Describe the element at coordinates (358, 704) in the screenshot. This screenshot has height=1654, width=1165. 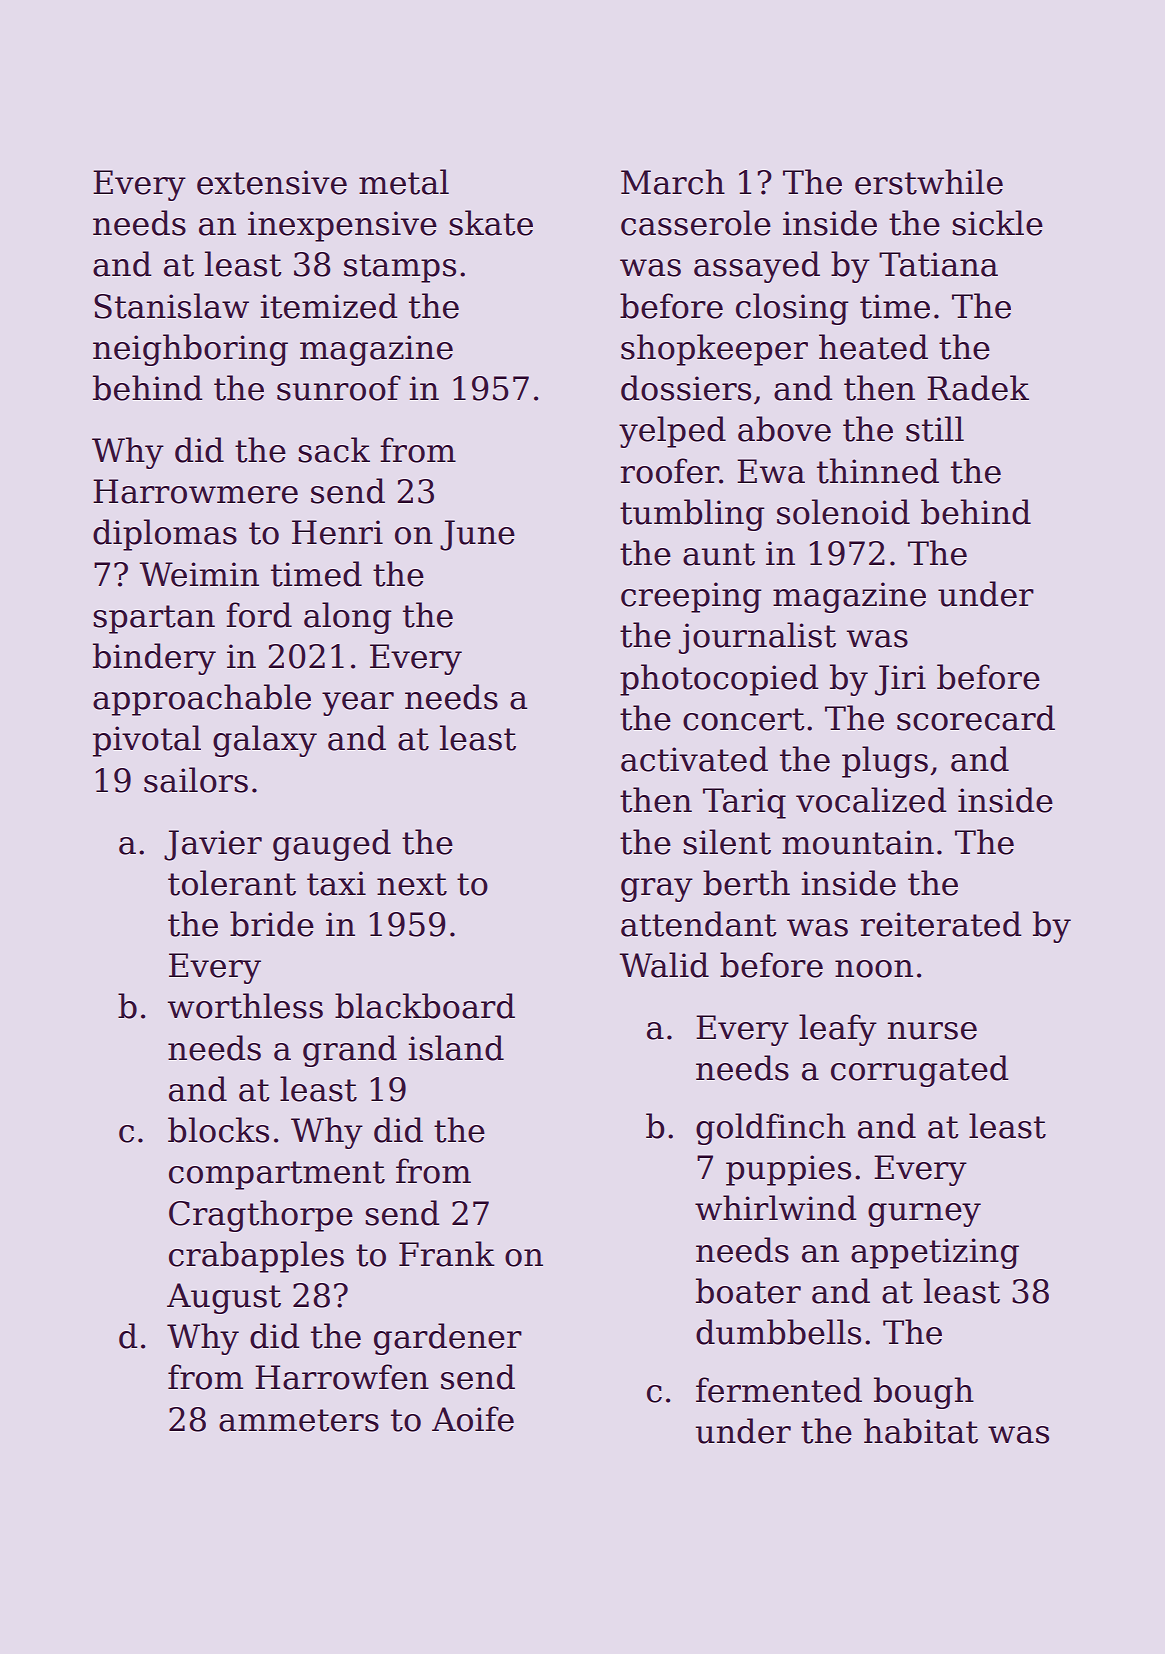
I see `year` at that location.
